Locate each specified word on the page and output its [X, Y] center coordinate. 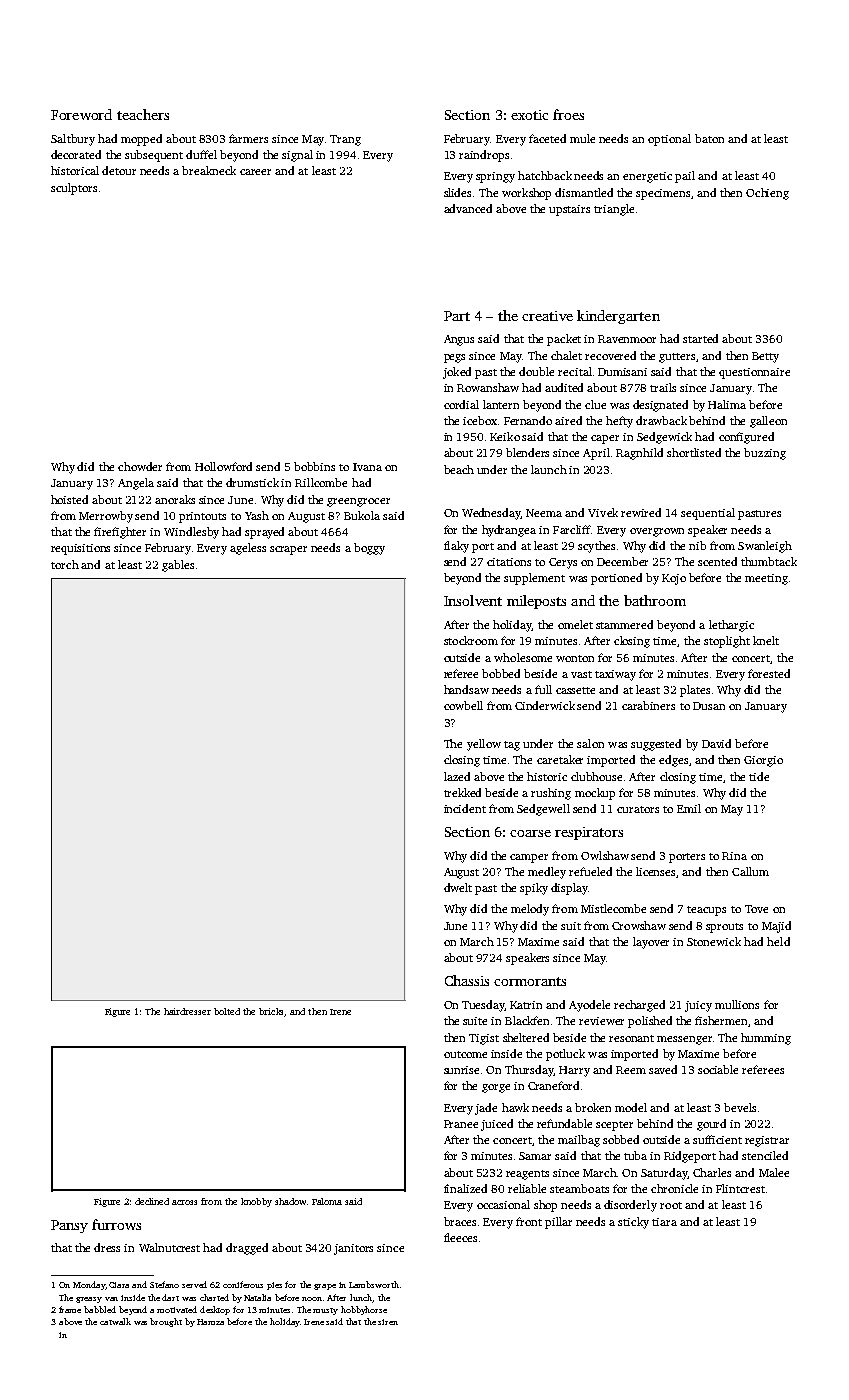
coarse [530, 833]
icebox [480, 420]
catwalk [115, 1321]
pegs [454, 358]
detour [119, 170]
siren [388, 1322]
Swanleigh [765, 547]
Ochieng [767, 194]
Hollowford [223, 466]
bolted [227, 1011]
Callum [750, 871]
